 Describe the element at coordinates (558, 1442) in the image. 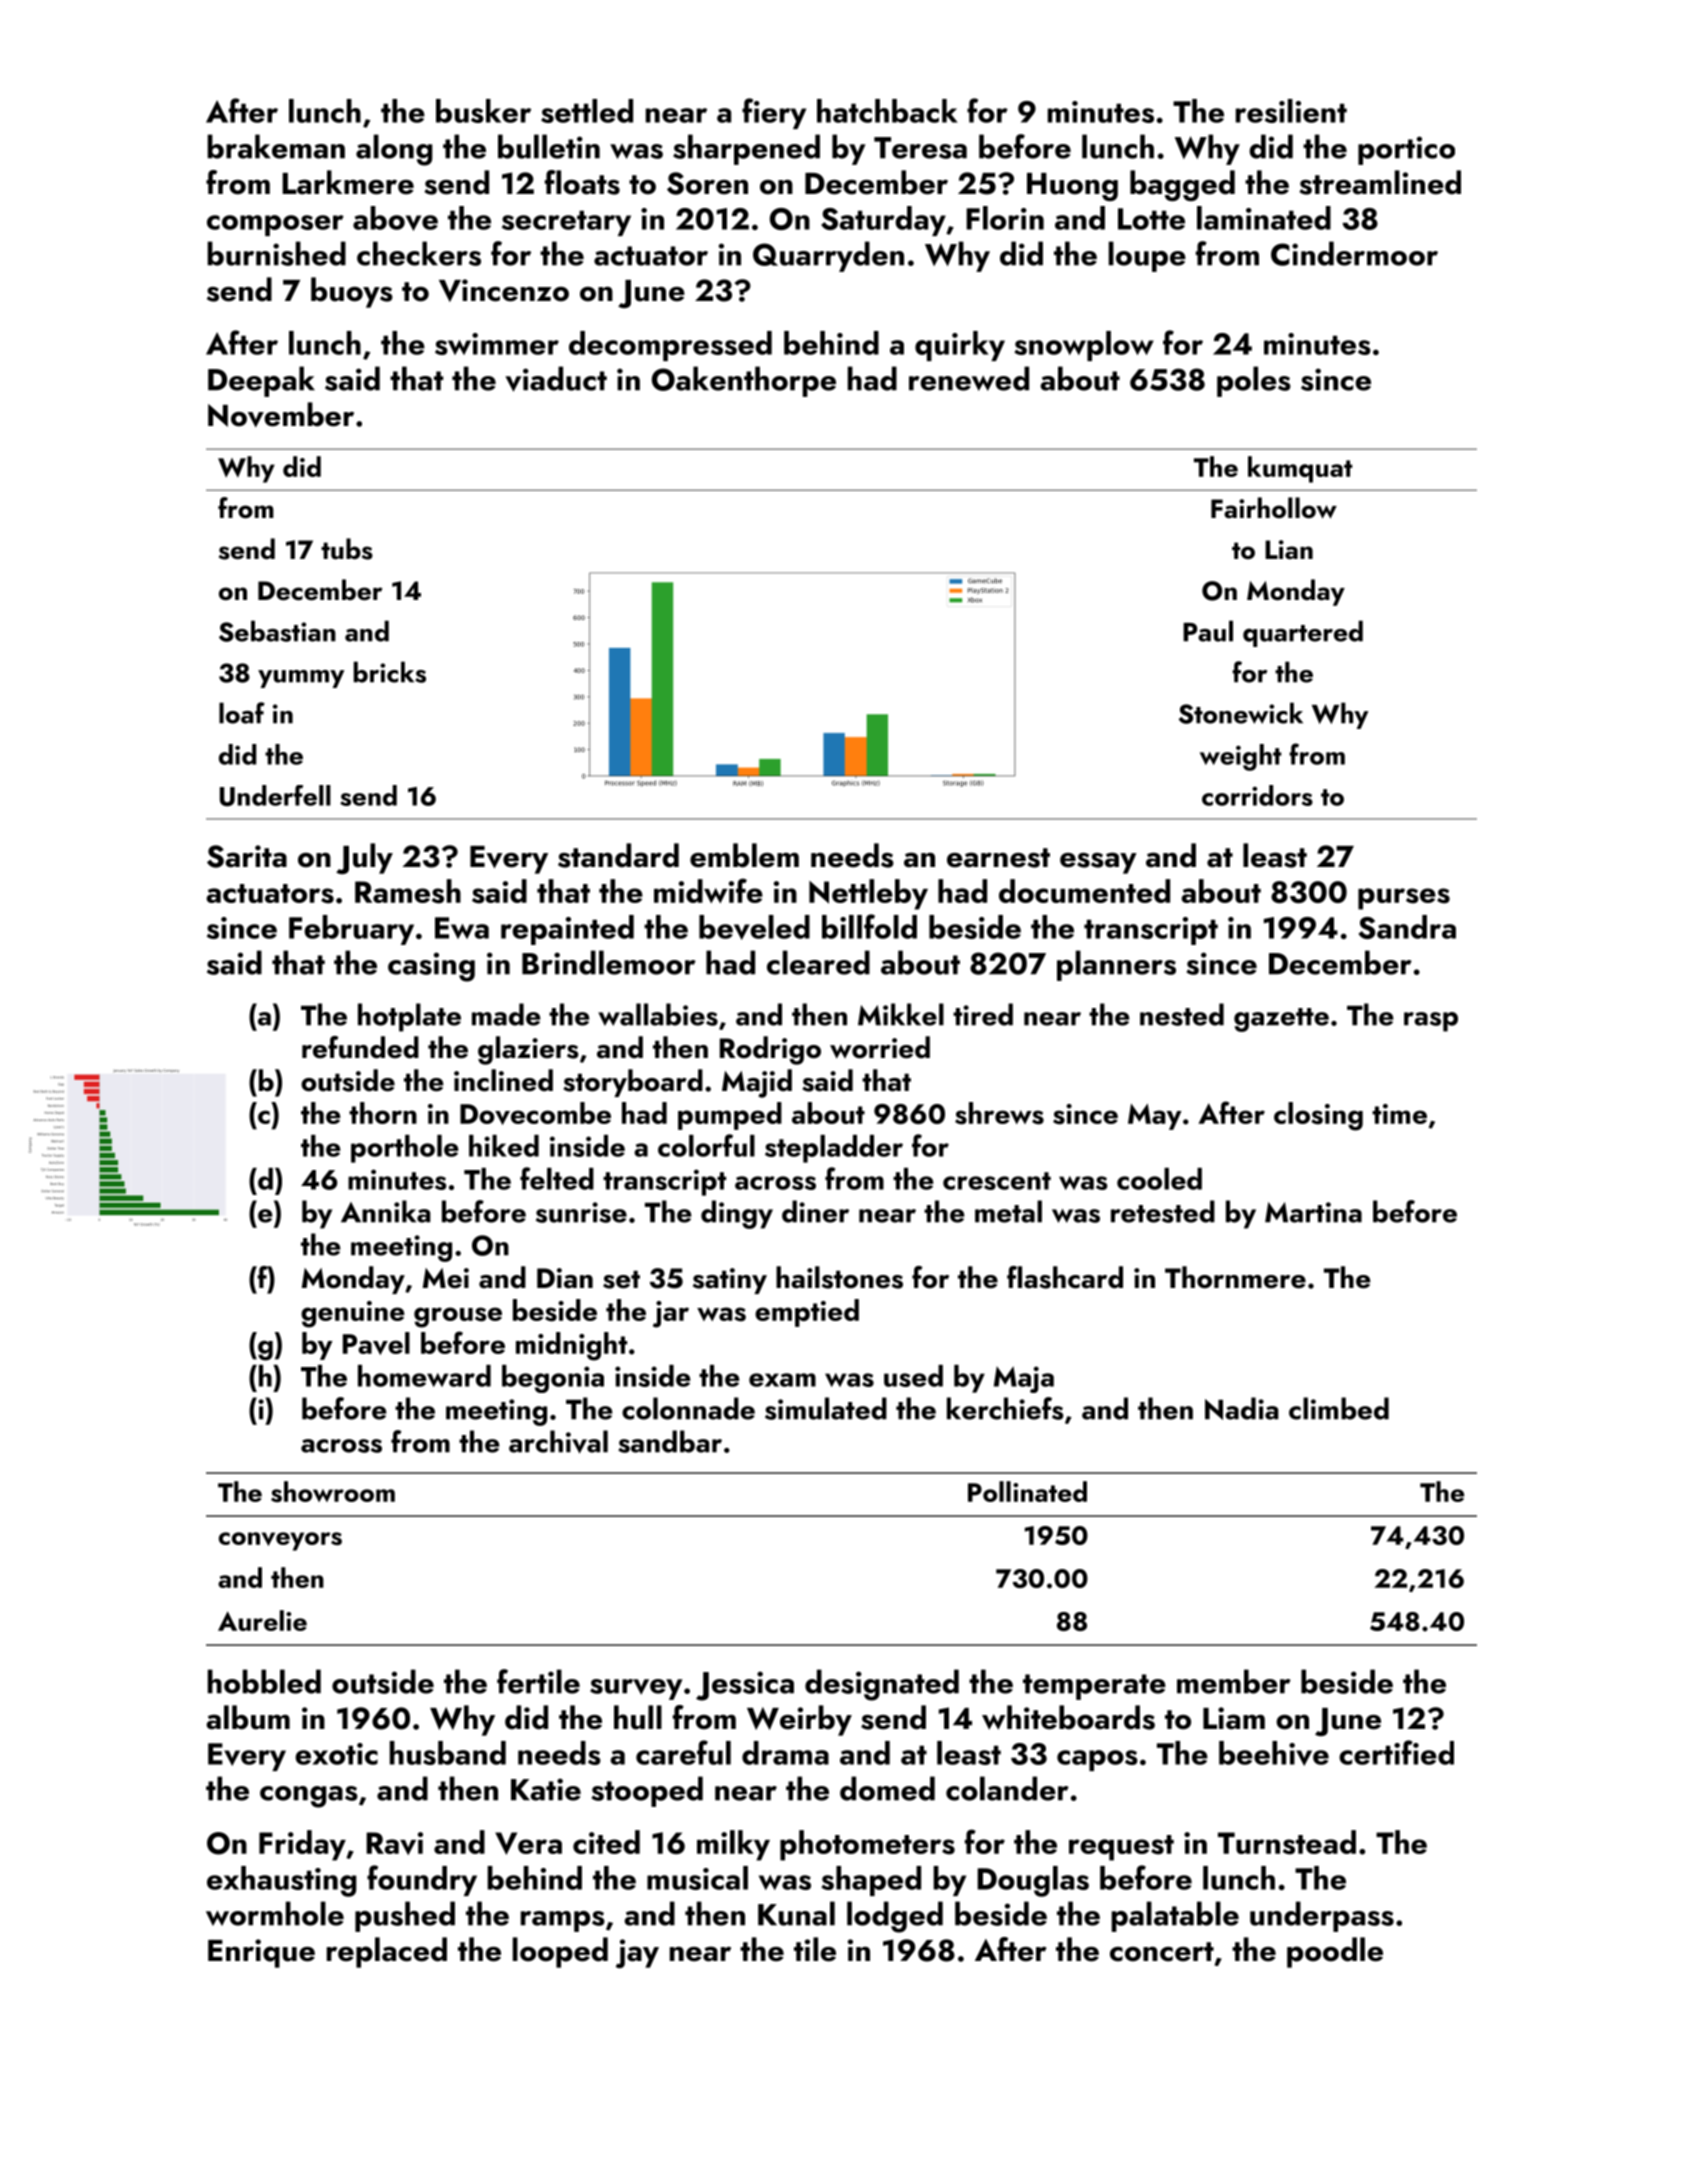

I see `archival` at that location.
